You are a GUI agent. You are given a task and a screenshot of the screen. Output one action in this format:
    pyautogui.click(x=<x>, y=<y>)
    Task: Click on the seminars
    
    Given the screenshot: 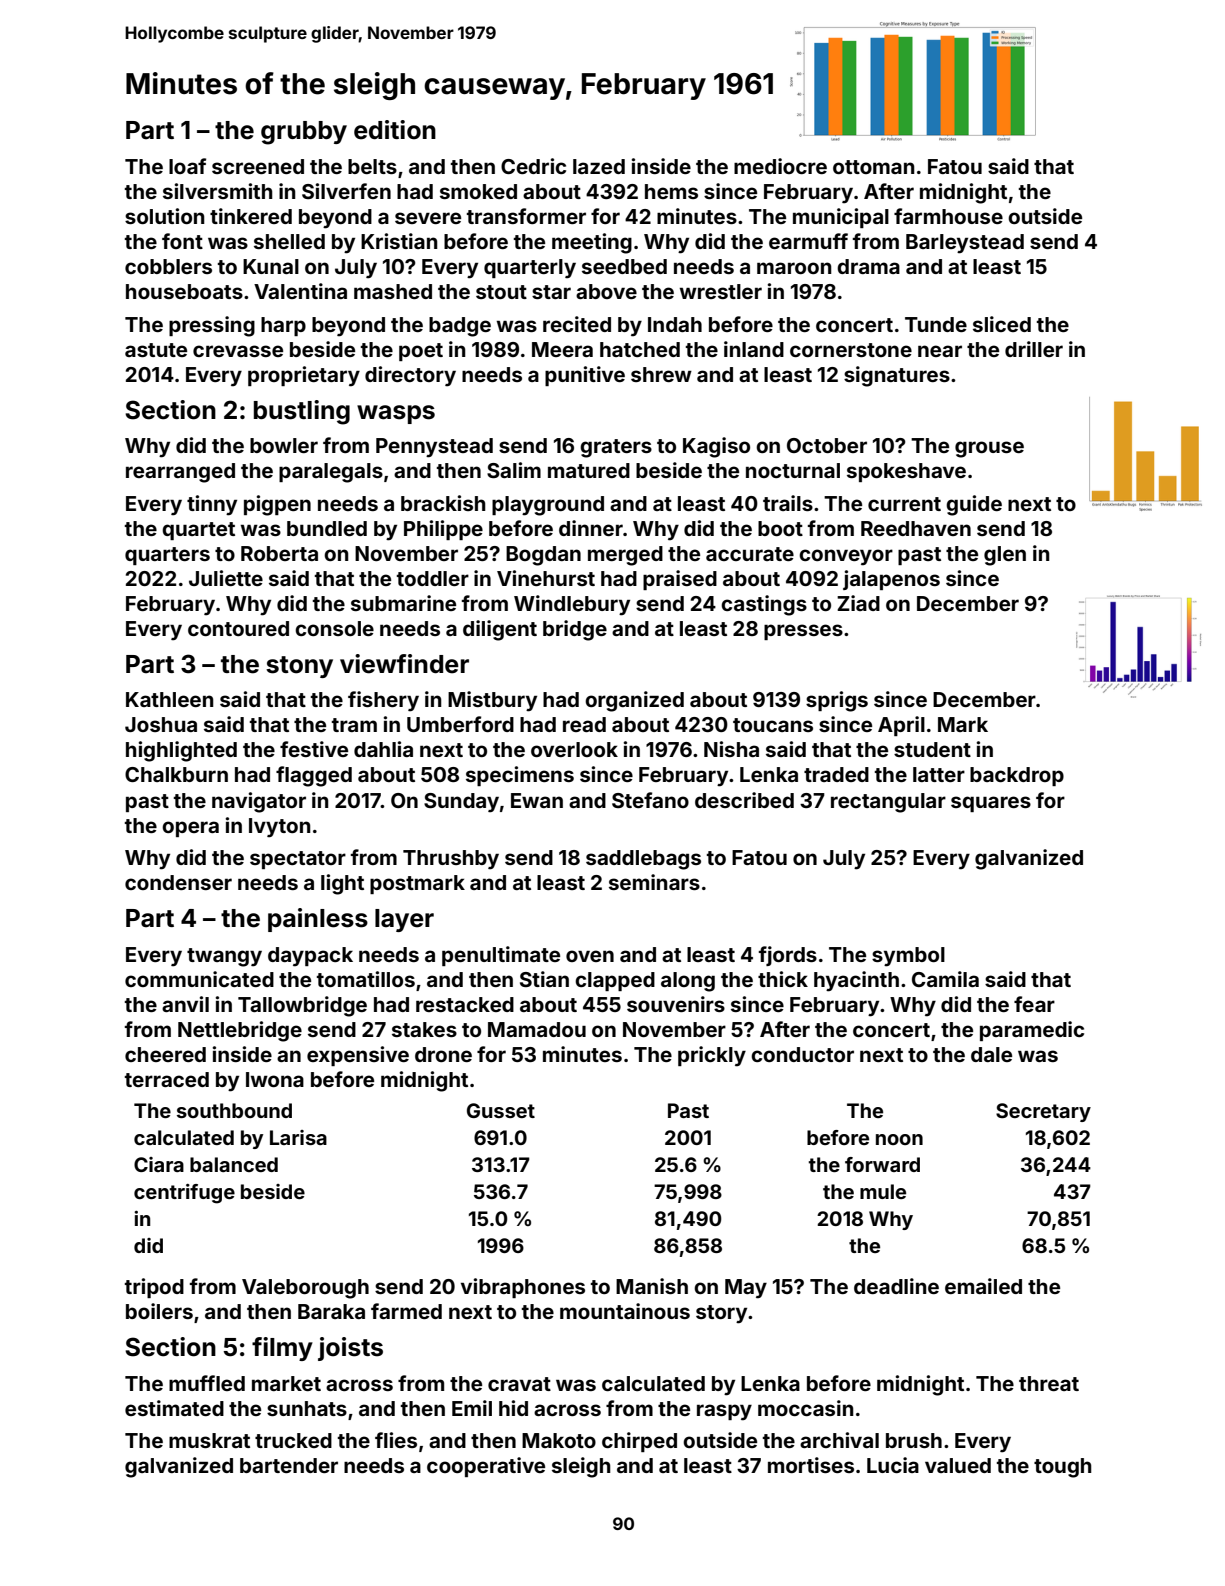 What is the action you would take?
    pyautogui.click(x=654, y=882)
